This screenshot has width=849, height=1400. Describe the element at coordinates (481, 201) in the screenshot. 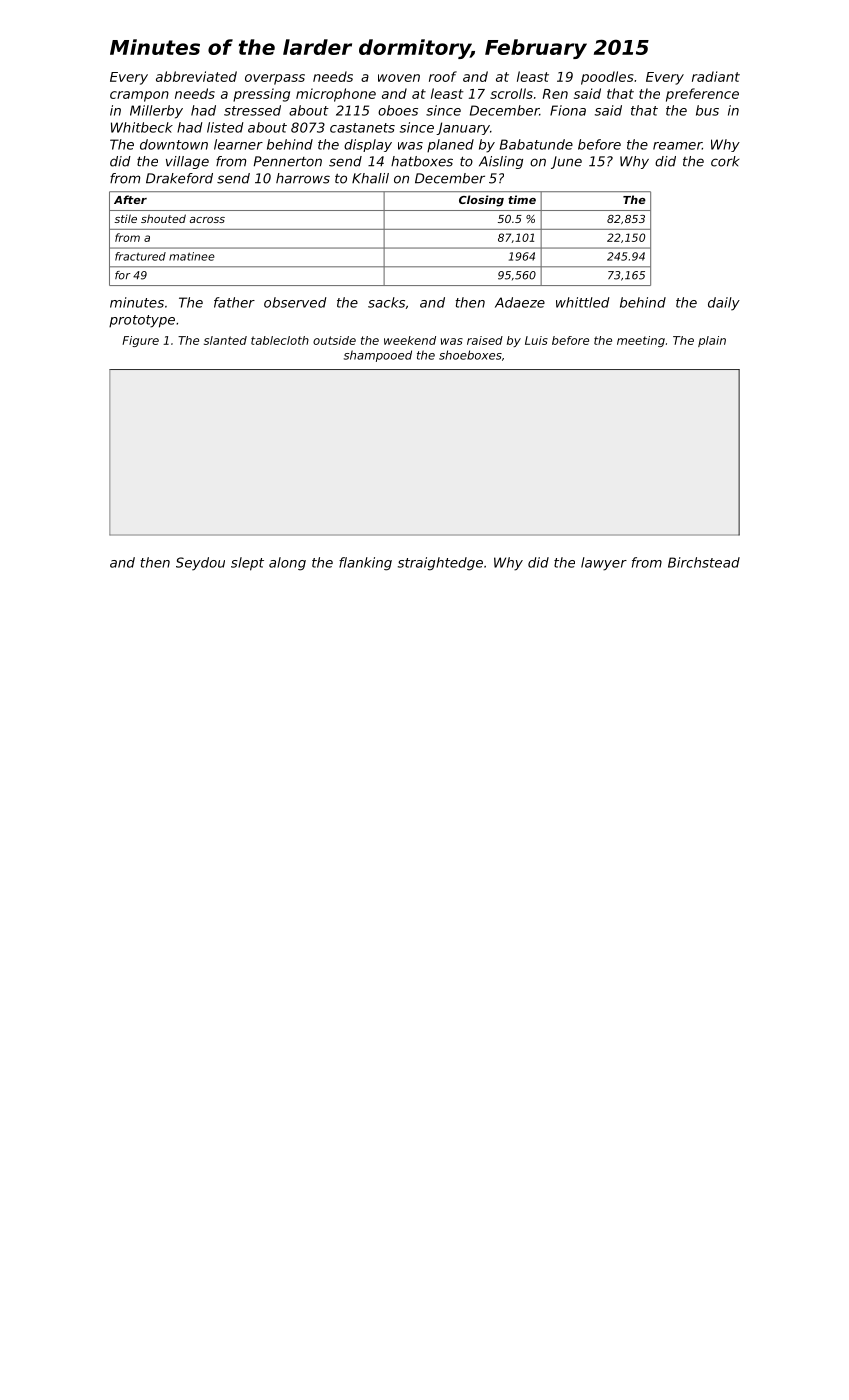

I see `Closing` at that location.
